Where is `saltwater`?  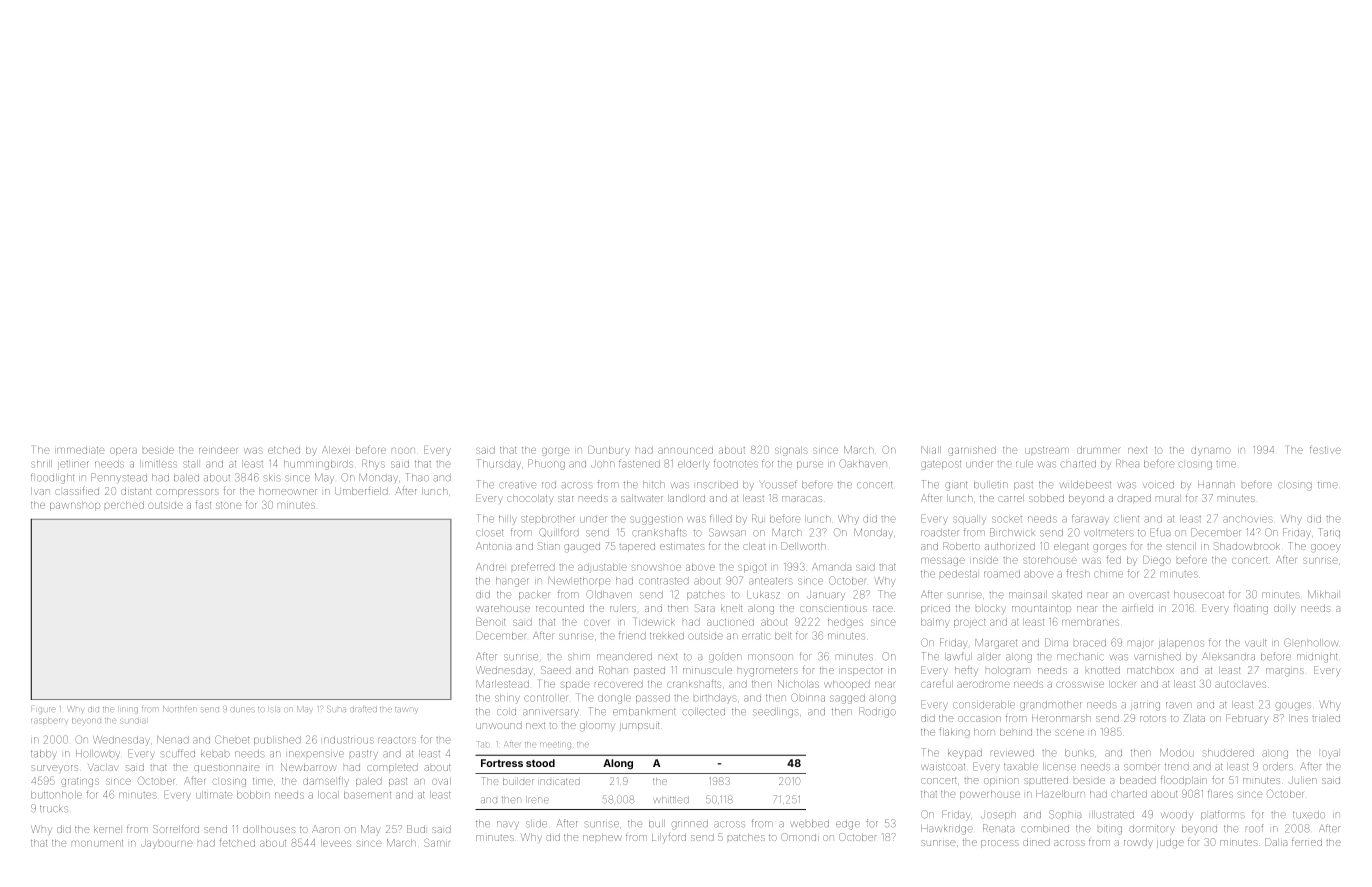
saltwater is located at coordinates (642, 498).
